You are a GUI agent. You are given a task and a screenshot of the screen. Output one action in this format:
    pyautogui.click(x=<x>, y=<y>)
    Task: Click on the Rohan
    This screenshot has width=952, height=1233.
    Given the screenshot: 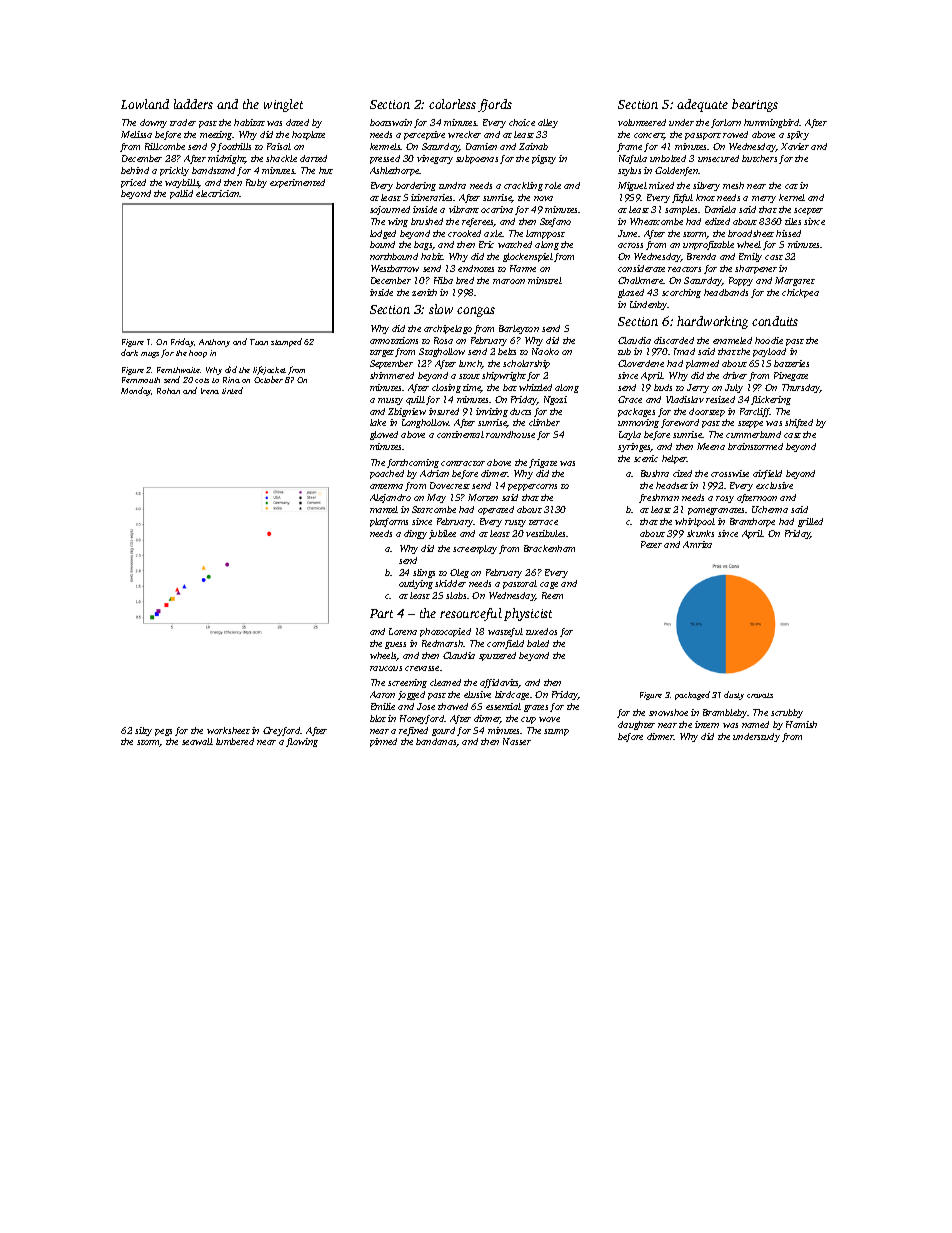 What is the action you would take?
    pyautogui.click(x=168, y=391)
